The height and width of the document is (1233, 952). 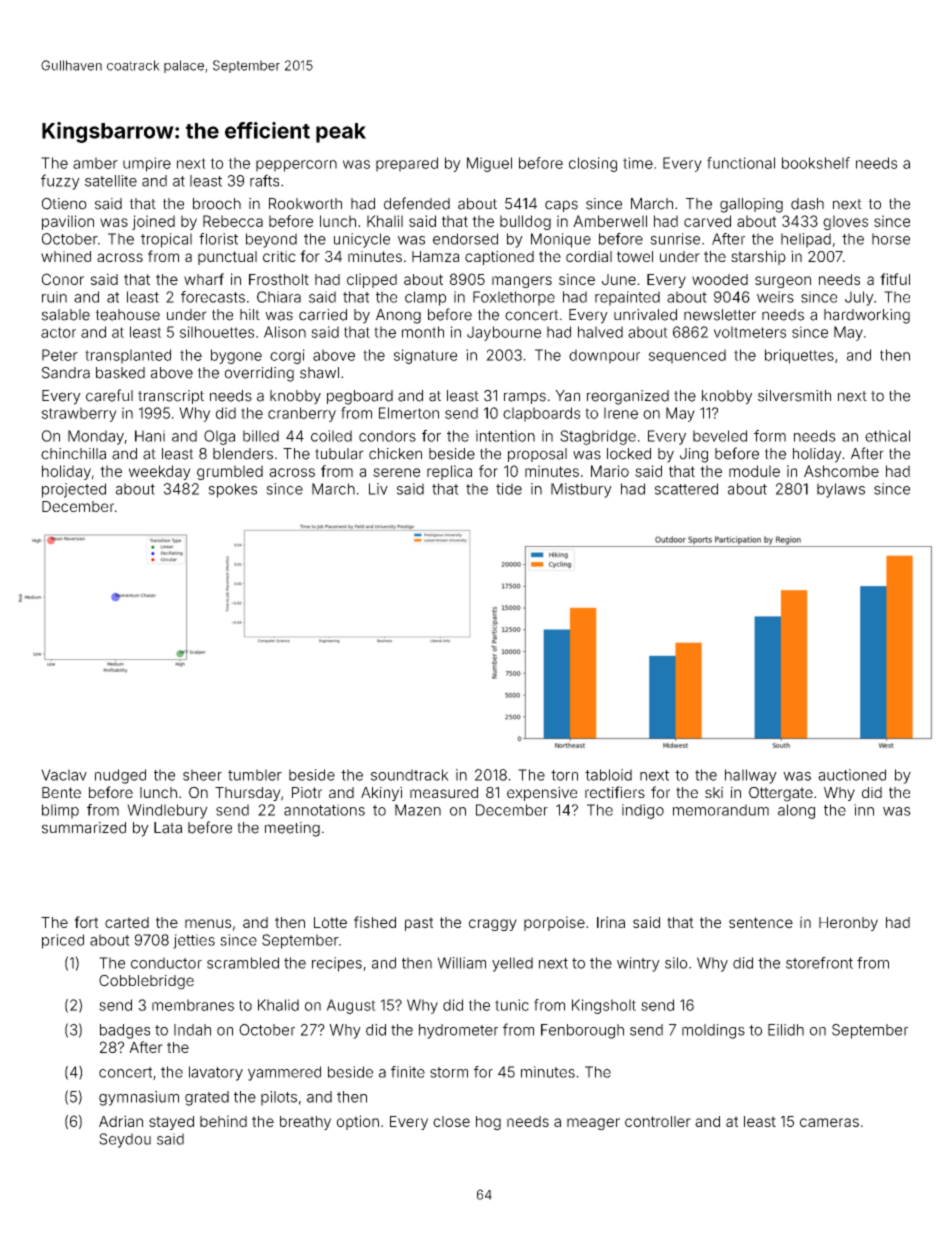 I want to click on umpire, so click(x=147, y=164).
